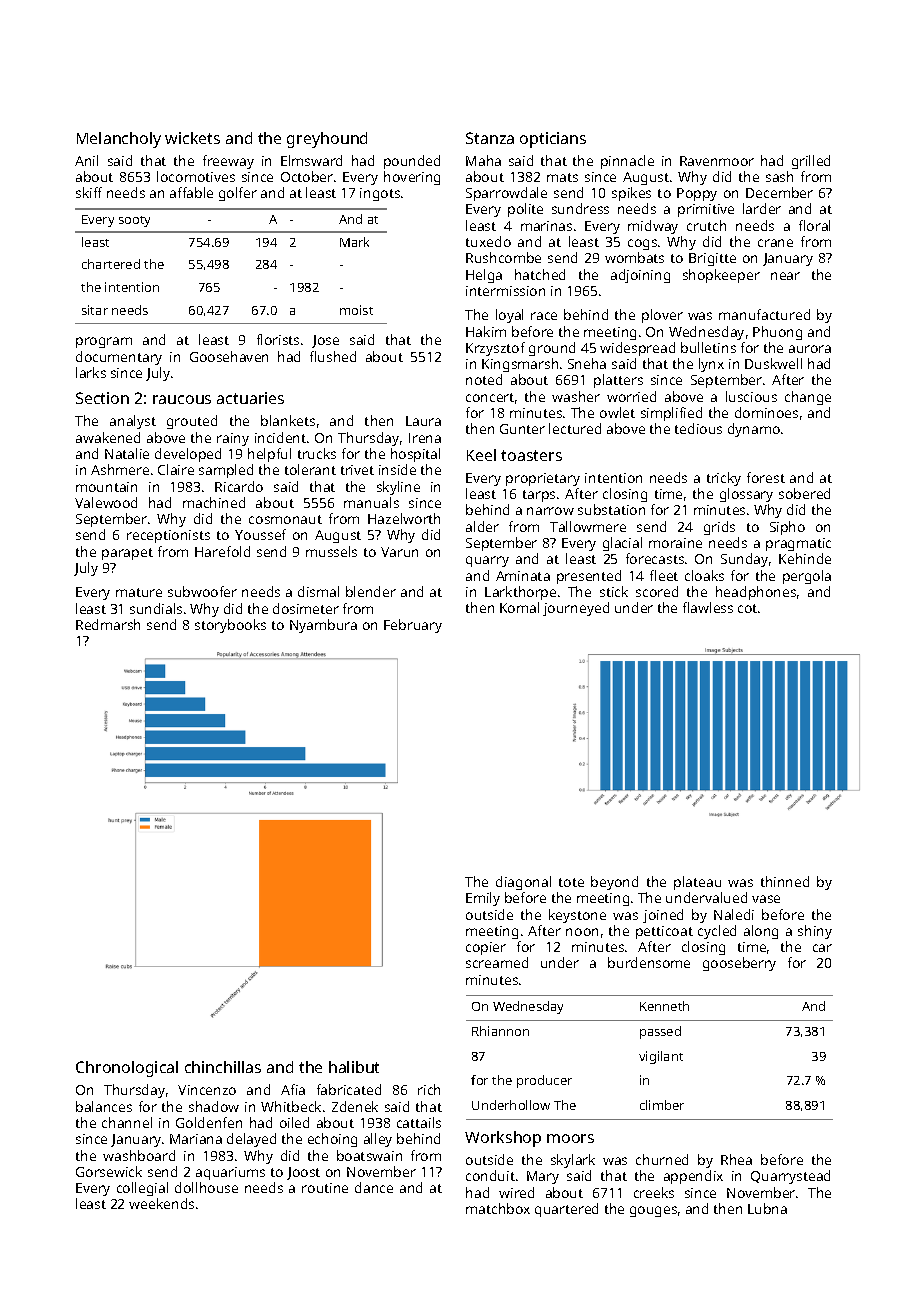 Image resolution: width=908 pixels, height=1316 pixels. What do you see at coordinates (785, 881) in the image?
I see `thinned` at bounding box center [785, 881].
